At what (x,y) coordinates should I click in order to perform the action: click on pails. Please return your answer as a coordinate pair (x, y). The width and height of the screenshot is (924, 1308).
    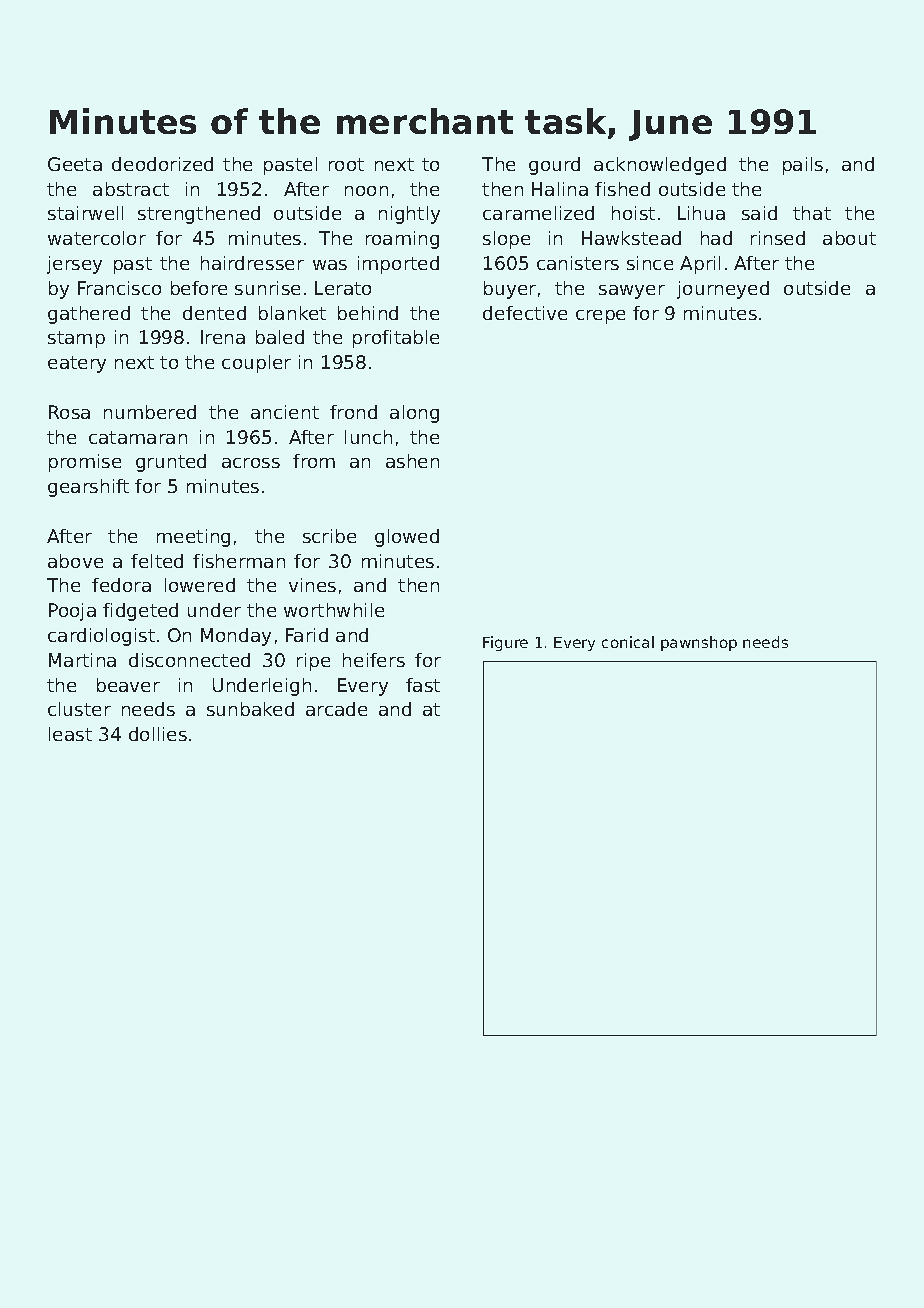
    Looking at the image, I should click on (803, 166).
